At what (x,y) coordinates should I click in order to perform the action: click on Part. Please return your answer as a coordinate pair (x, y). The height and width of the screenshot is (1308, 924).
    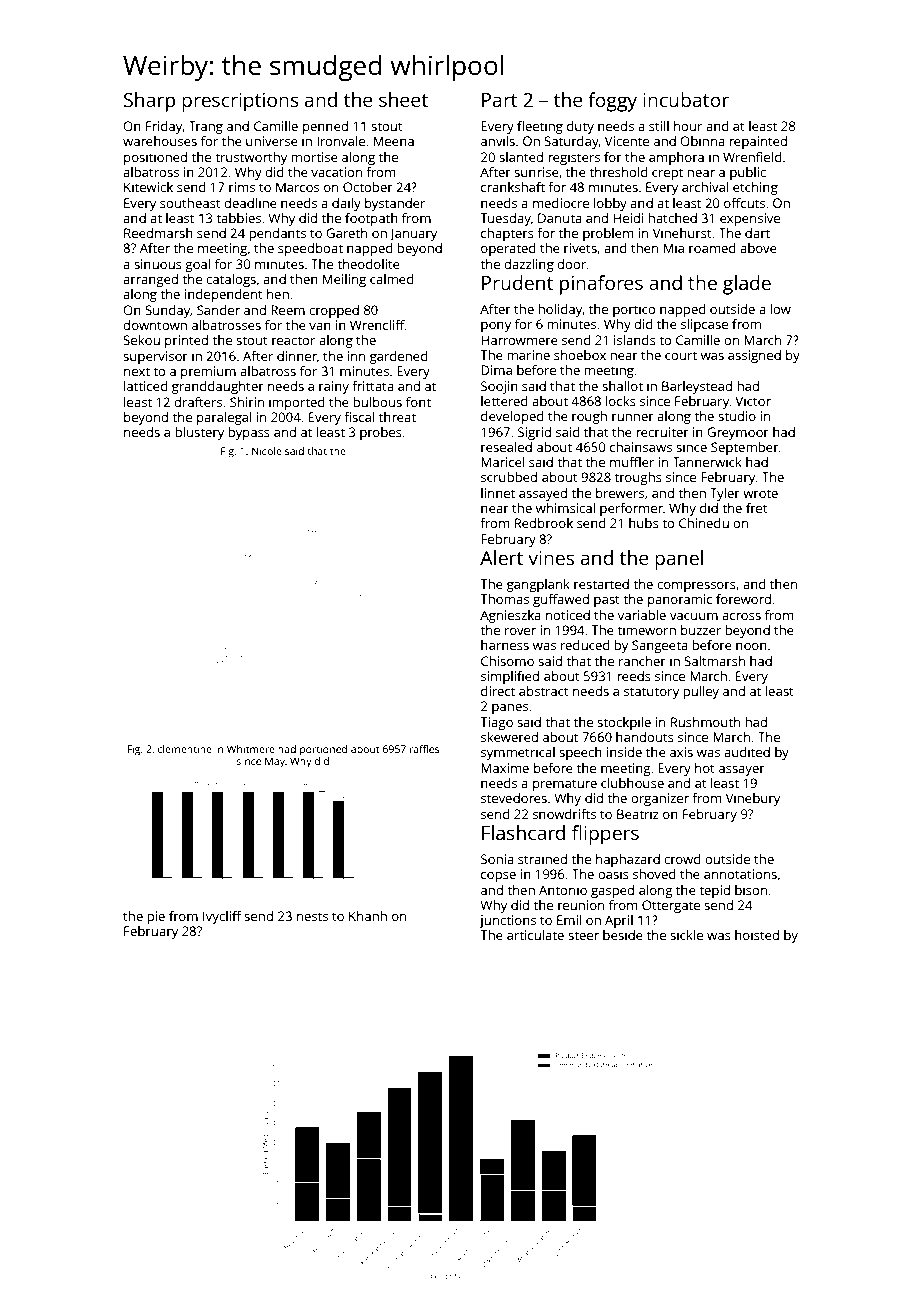
    Looking at the image, I should click on (499, 100).
